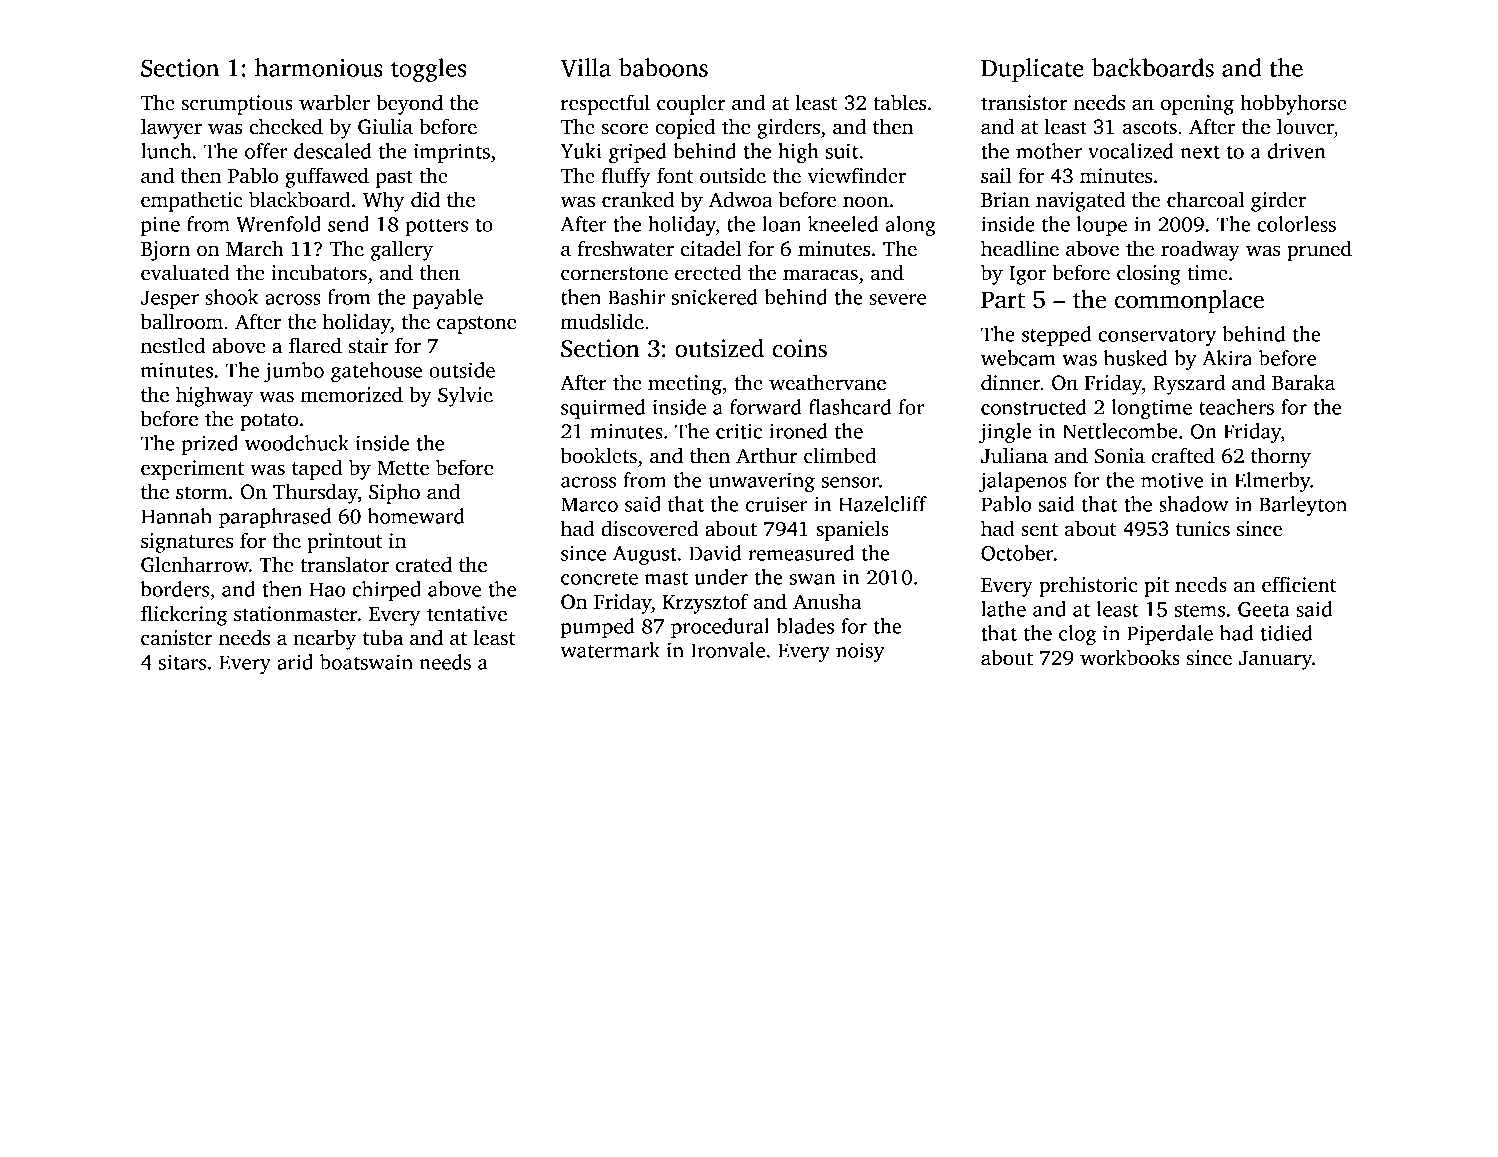 The height and width of the screenshot is (1157, 1498). I want to click on boatswain, so click(366, 662).
